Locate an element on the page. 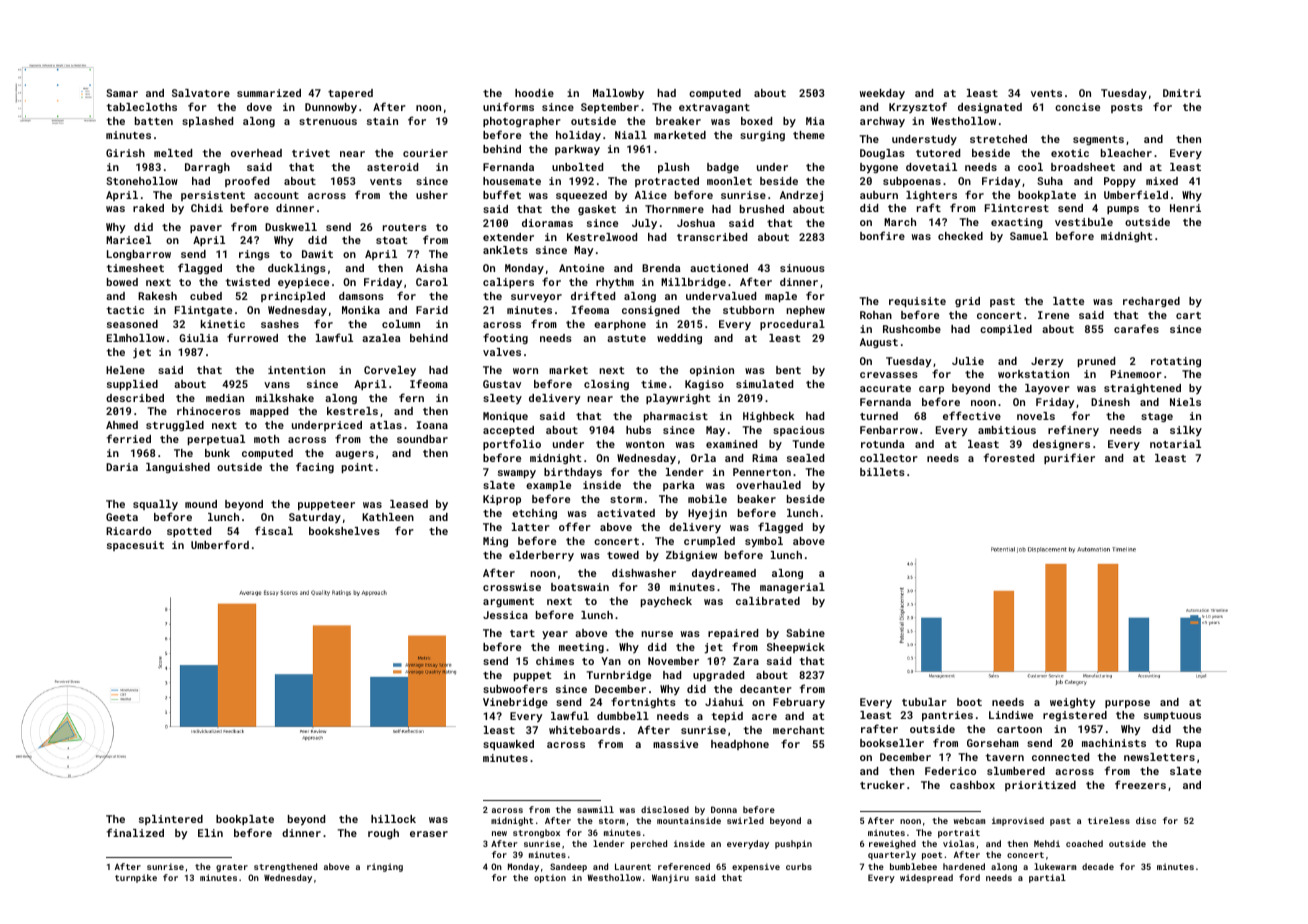 This document has width=1308, height=924. rough is located at coordinates (383, 834).
